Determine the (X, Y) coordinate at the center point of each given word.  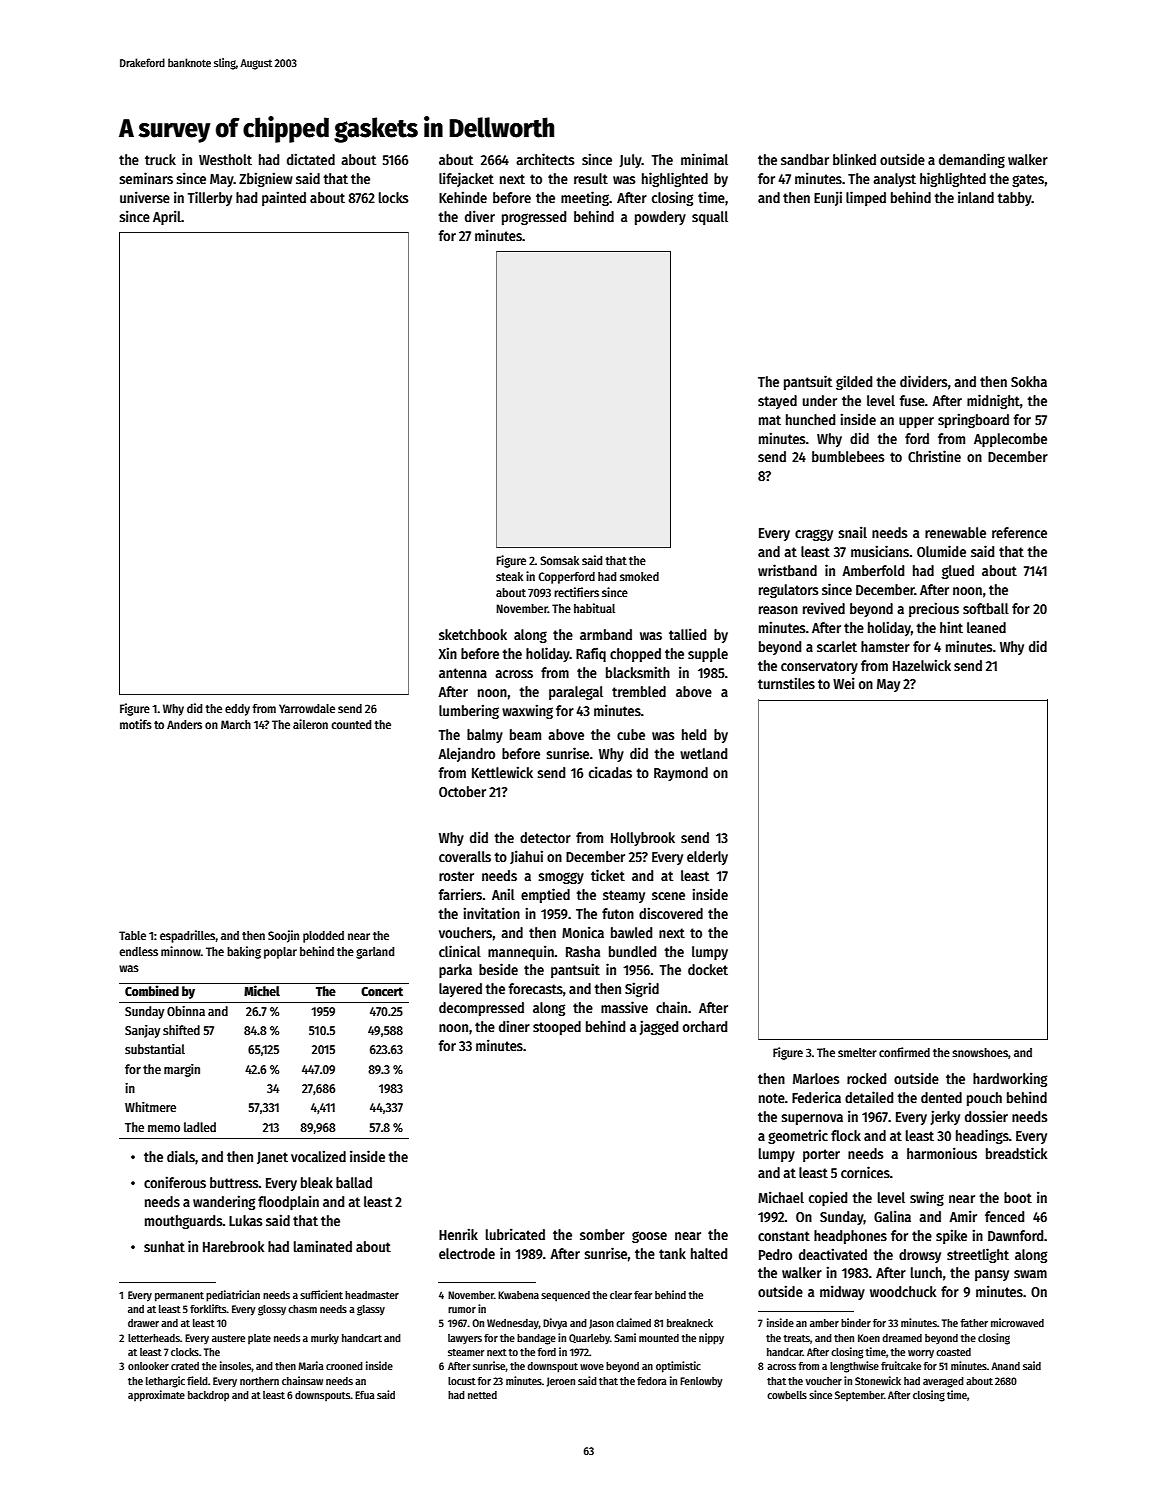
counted (351, 724)
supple (708, 655)
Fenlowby (701, 1382)
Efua (365, 1395)
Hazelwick (922, 665)
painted (284, 198)
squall (710, 218)
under (820, 400)
